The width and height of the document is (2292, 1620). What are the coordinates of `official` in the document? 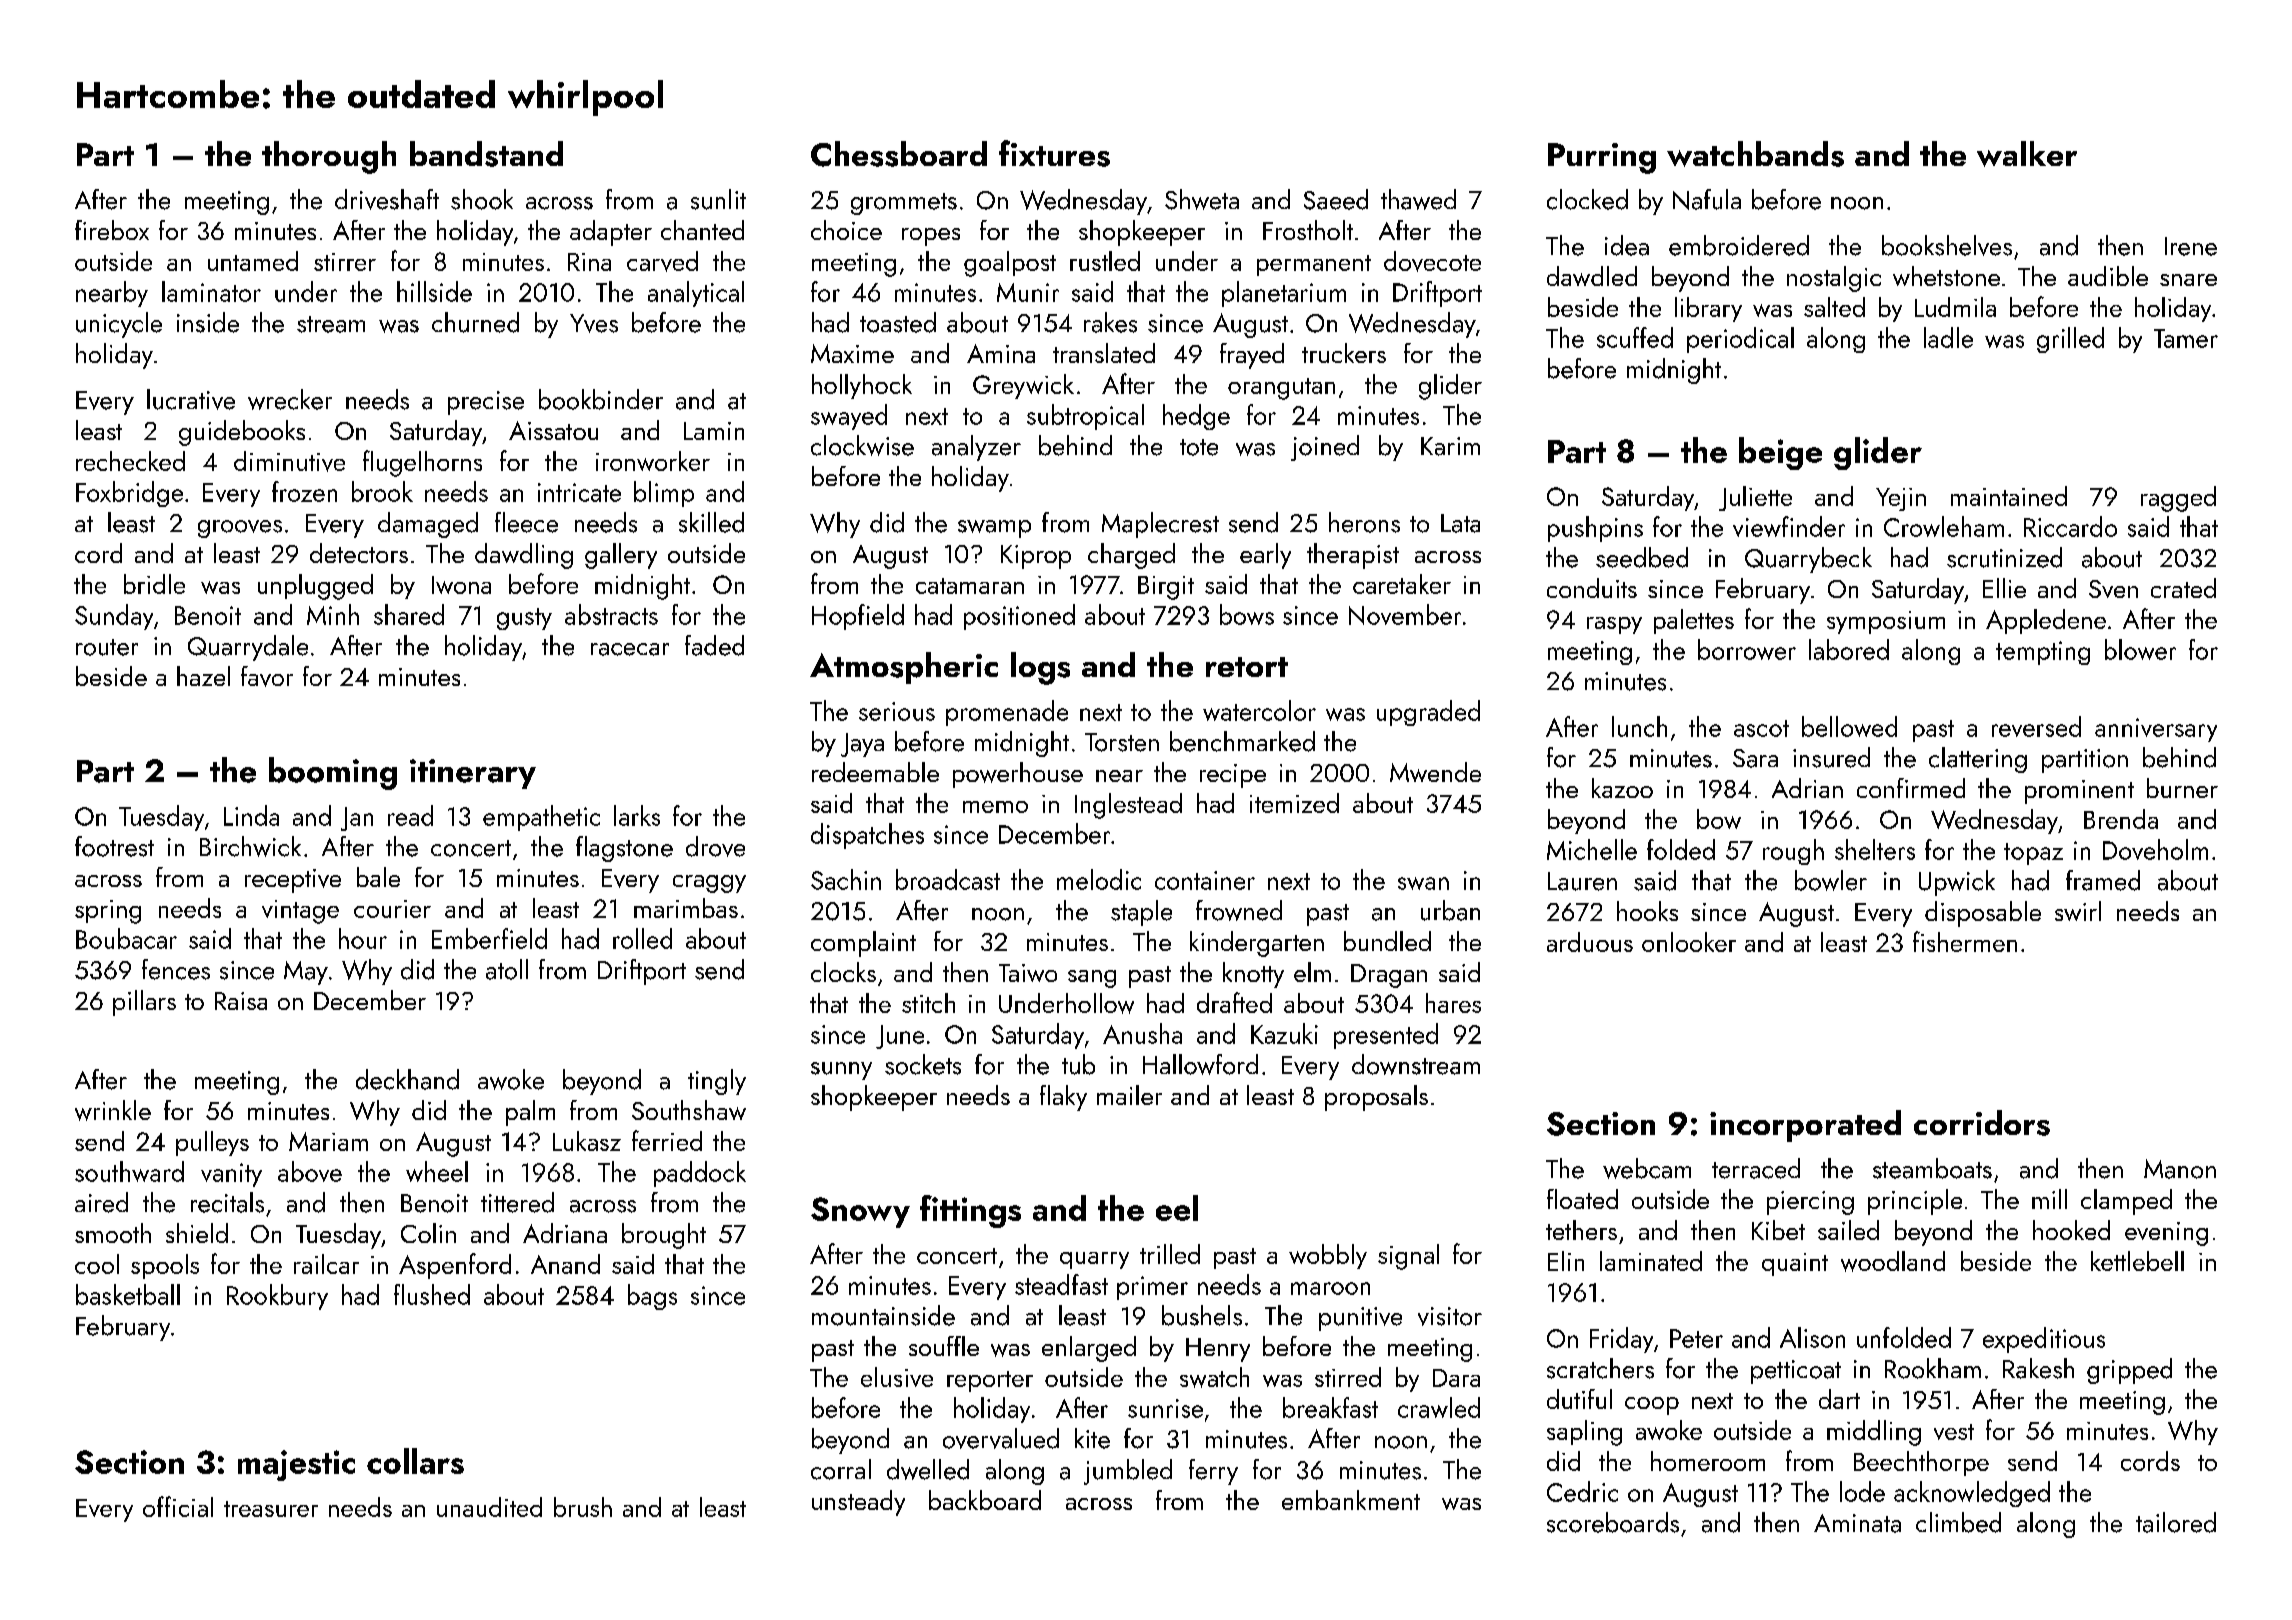 It's located at (178, 1506).
